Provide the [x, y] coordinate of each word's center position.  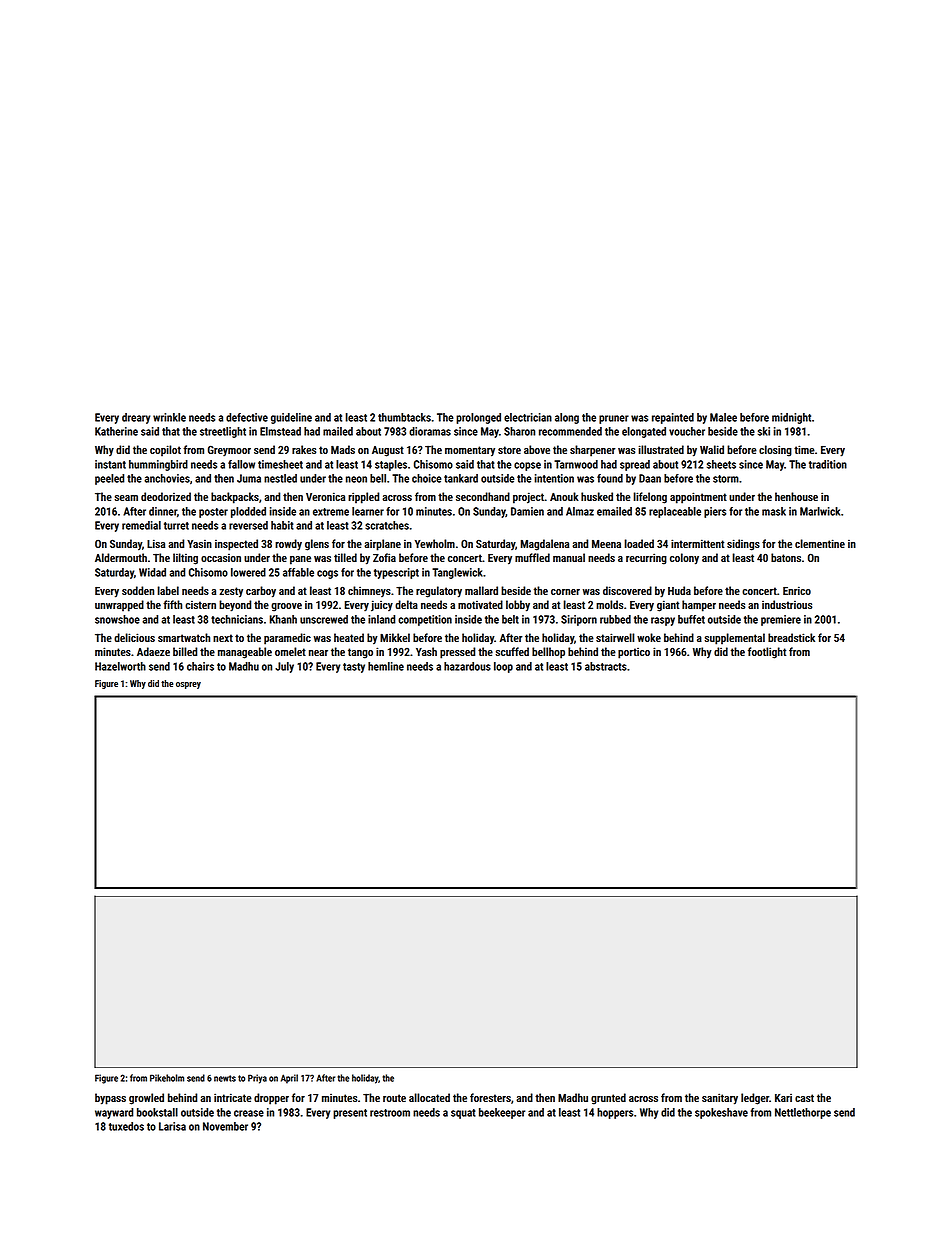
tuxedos [126, 1126]
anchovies [167, 478]
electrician [528, 417]
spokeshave [721, 1113]
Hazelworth [120, 666]
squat [463, 1114]
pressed [457, 653]
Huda [679, 590]
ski [764, 431]
